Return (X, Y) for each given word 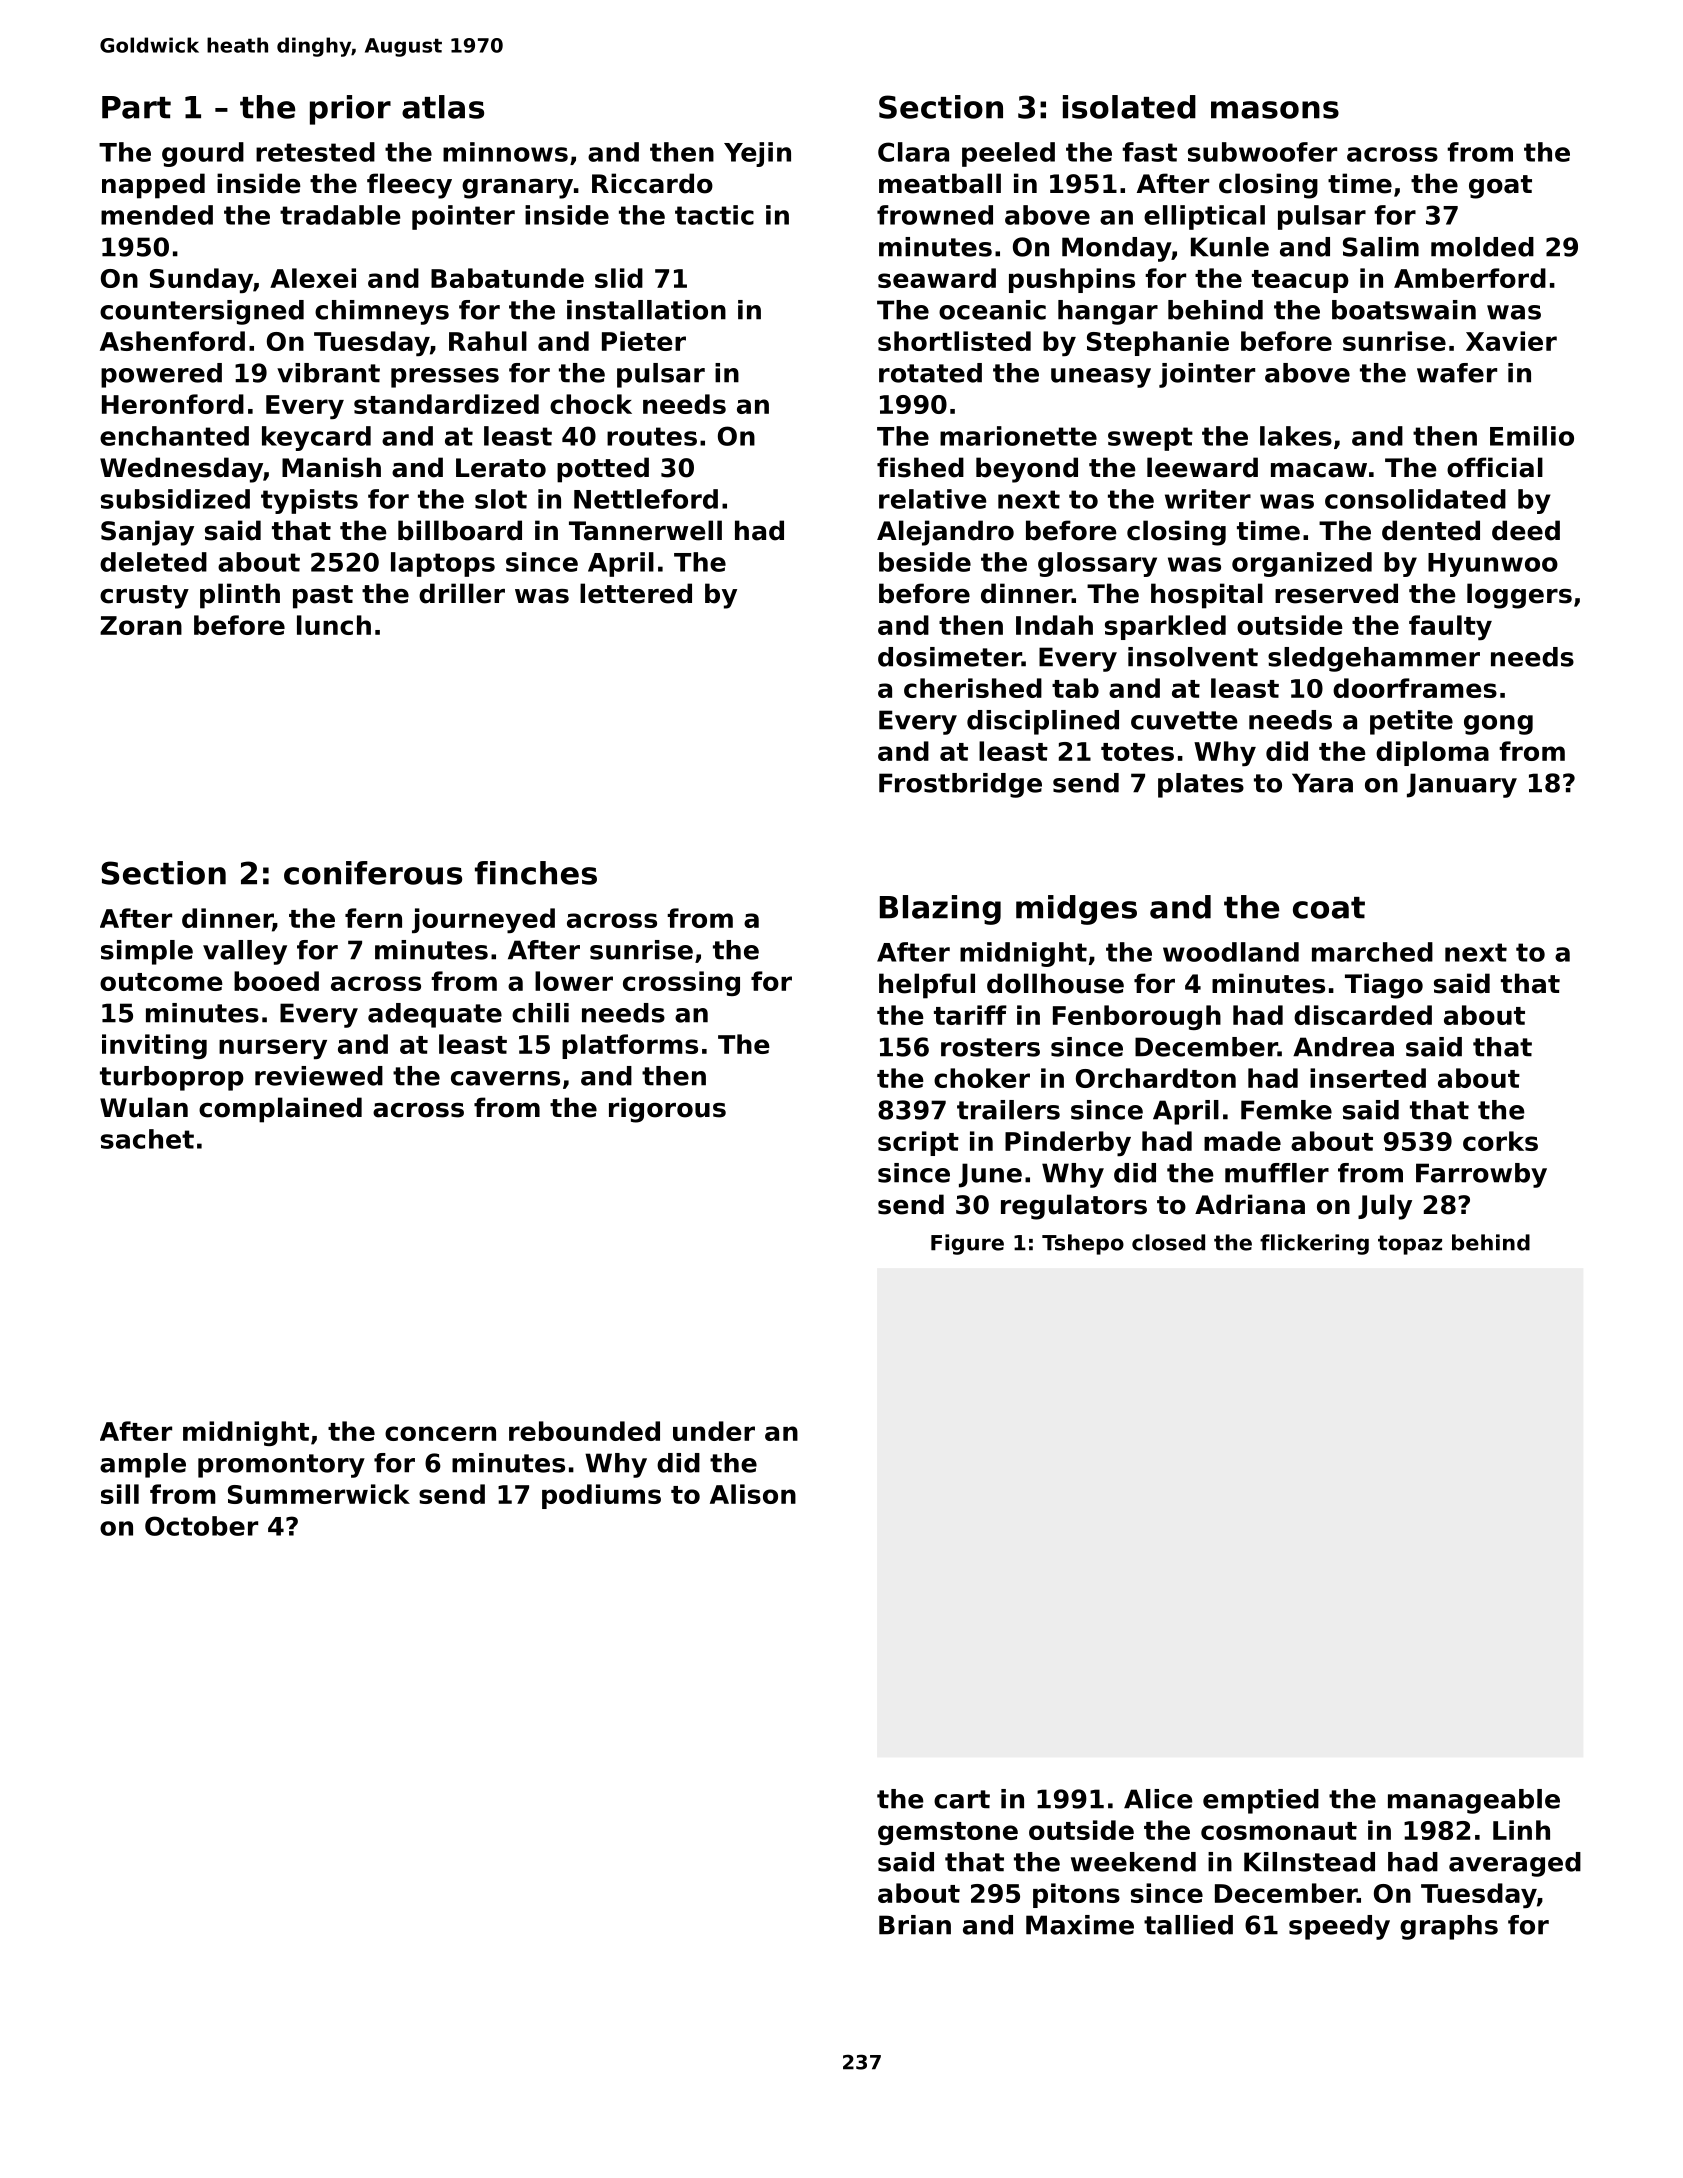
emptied (1261, 1801)
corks (1500, 1141)
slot (501, 499)
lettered (636, 593)
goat (1500, 187)
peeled (1008, 154)
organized (1302, 564)
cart (962, 1799)
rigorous (667, 1110)
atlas (443, 107)
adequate (435, 1015)
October (201, 1526)
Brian (915, 1925)
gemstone (948, 1833)
